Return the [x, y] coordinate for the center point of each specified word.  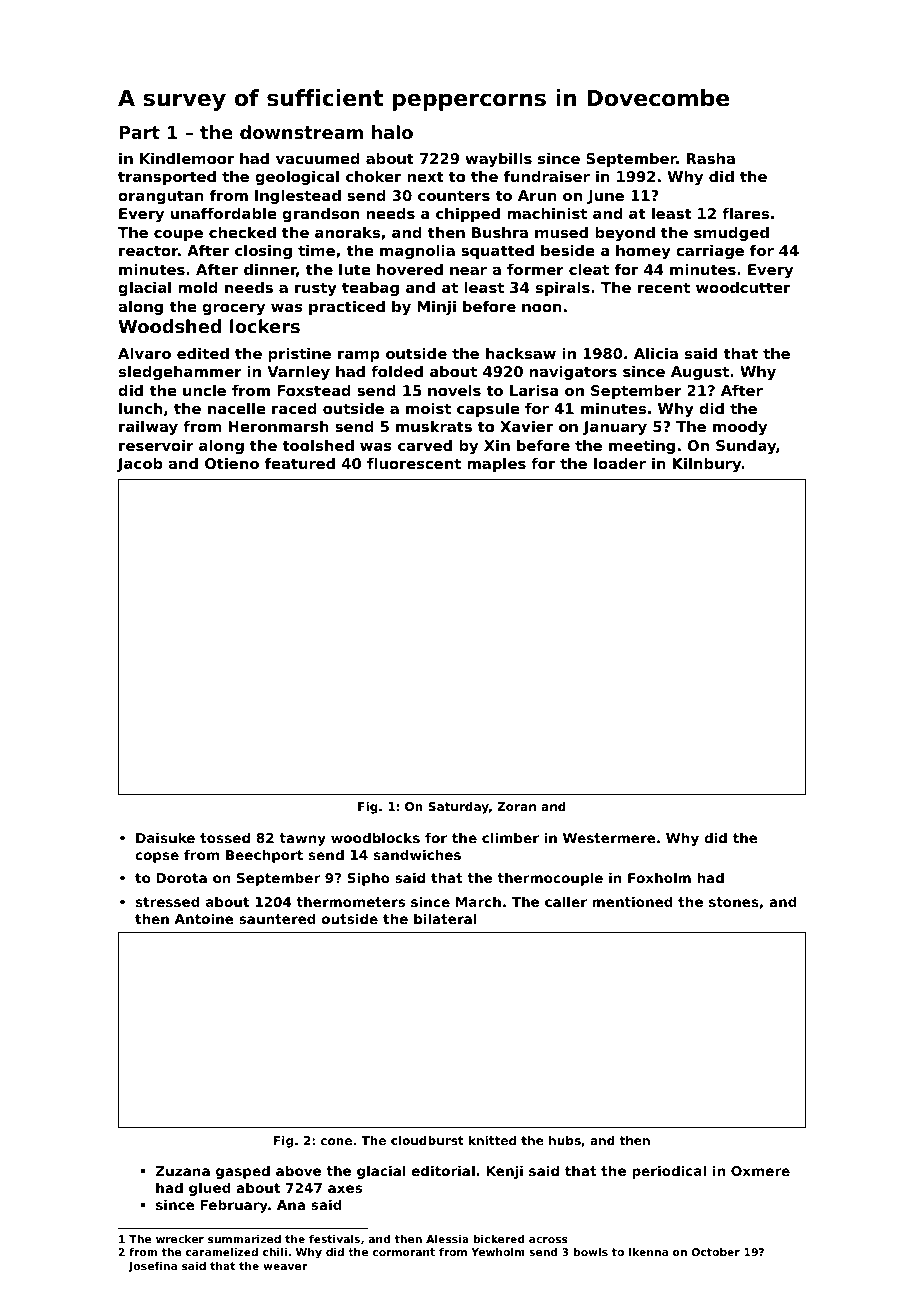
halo [392, 132]
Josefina [152, 1267]
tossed [225, 837]
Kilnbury [707, 465]
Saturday [458, 808]
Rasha [711, 158]
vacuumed [318, 158]
